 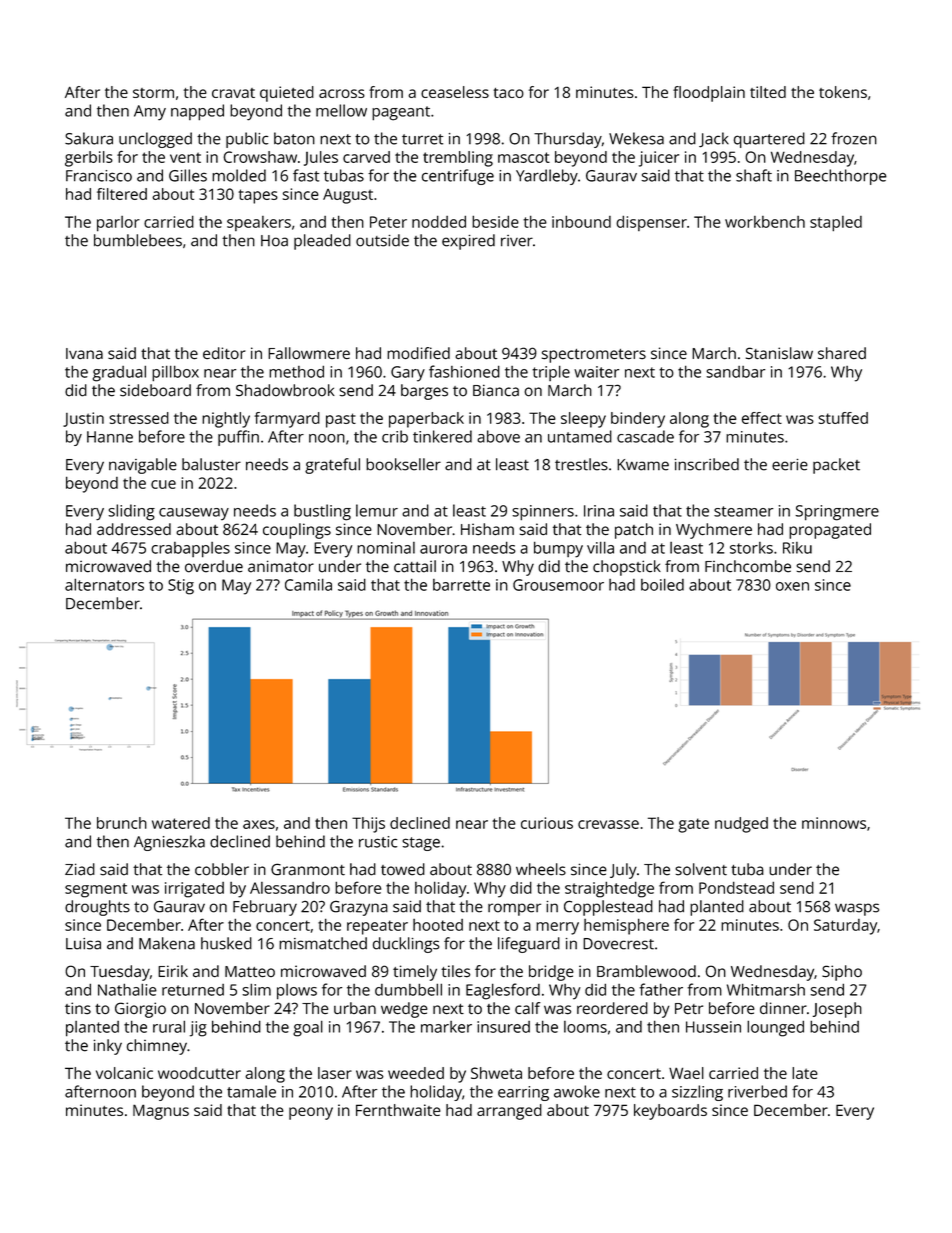 I want to click on triple, so click(x=551, y=373).
